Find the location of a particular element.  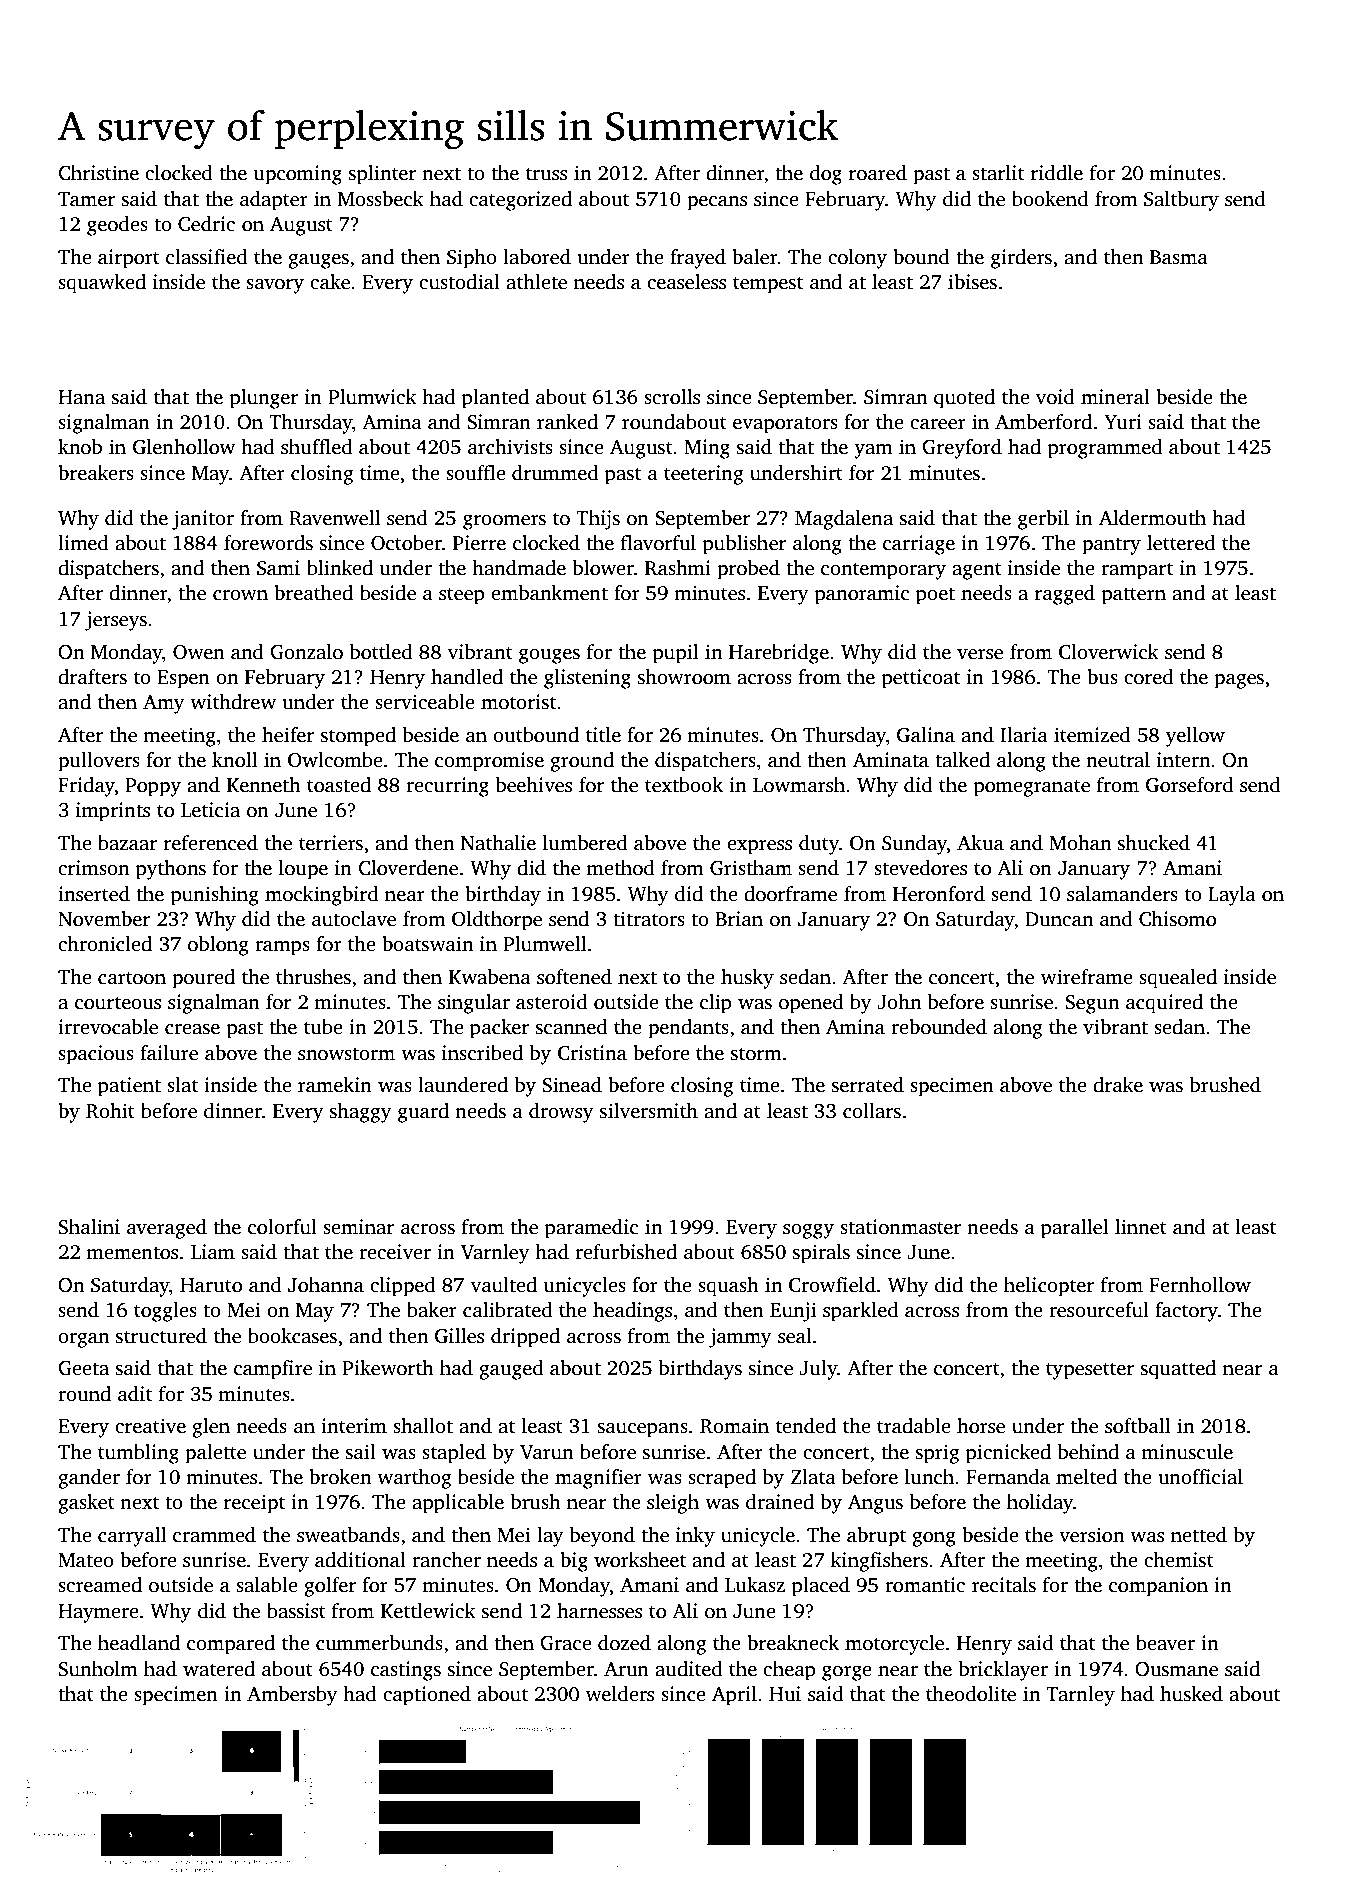

tube is located at coordinates (323, 1027).
